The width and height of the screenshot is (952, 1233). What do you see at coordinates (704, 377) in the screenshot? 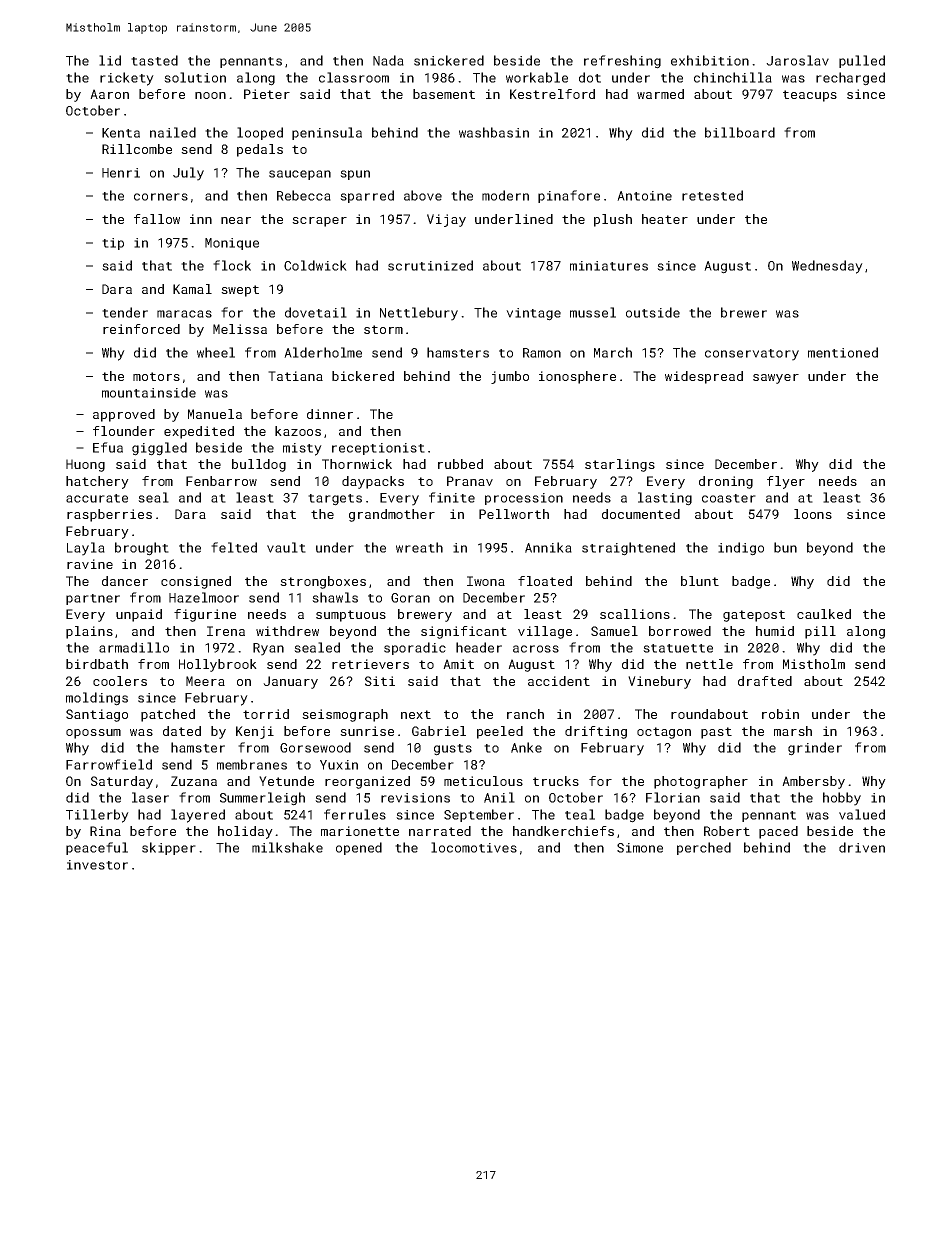
I see `widespread` at bounding box center [704, 377].
